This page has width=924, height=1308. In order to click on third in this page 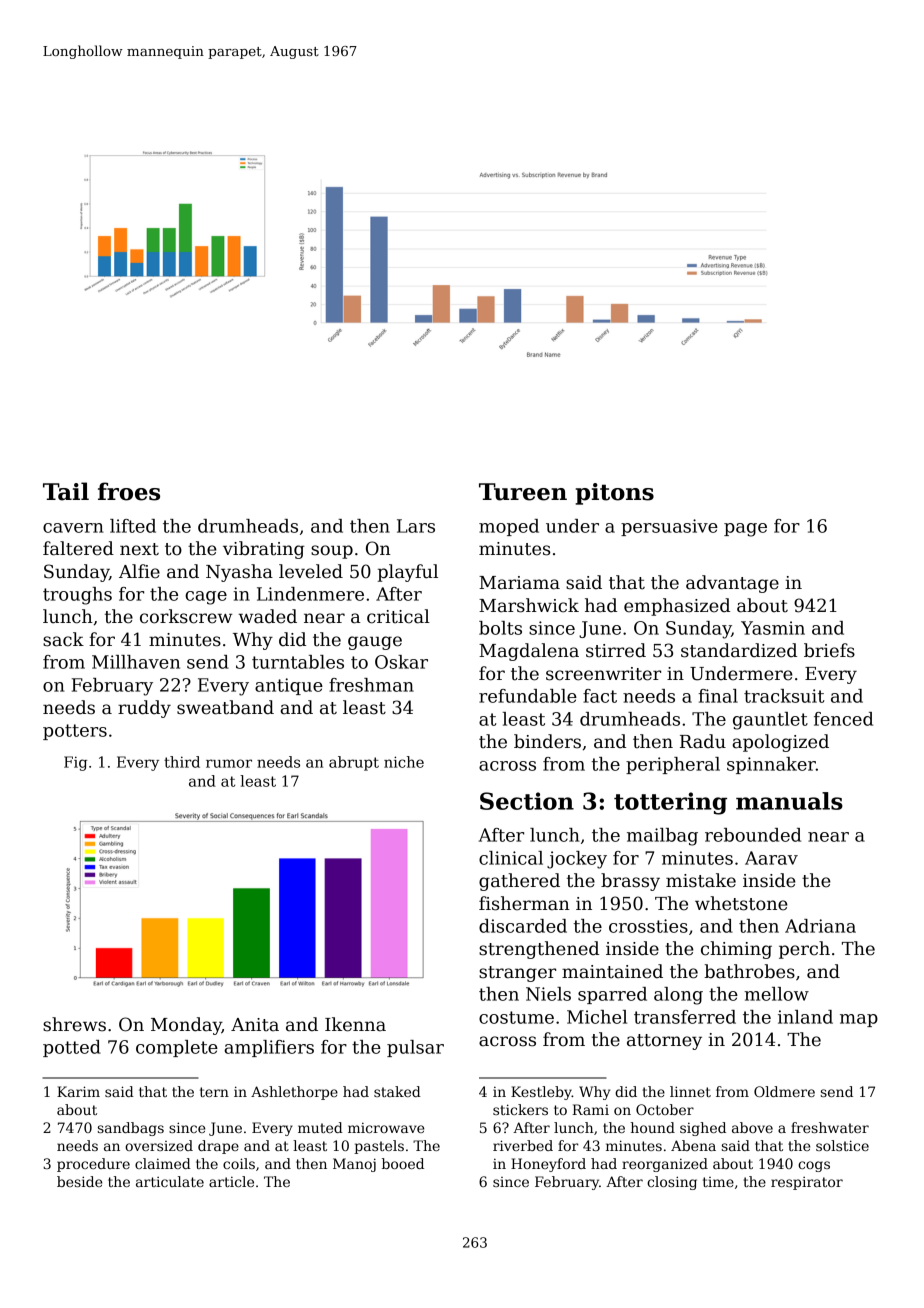, I will do `click(182, 762)`.
